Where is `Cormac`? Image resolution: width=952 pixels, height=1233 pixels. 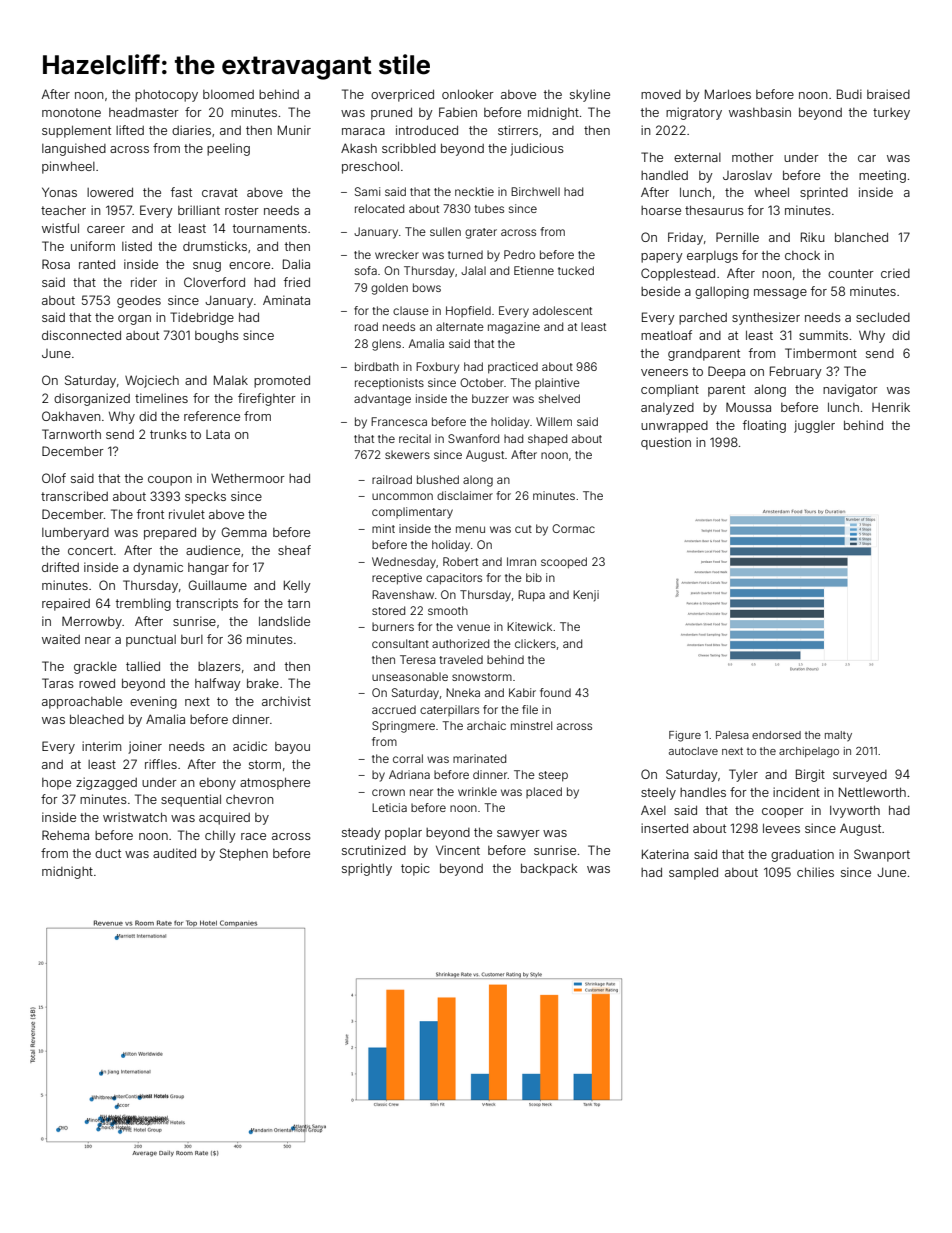 Cormac is located at coordinates (573, 528).
